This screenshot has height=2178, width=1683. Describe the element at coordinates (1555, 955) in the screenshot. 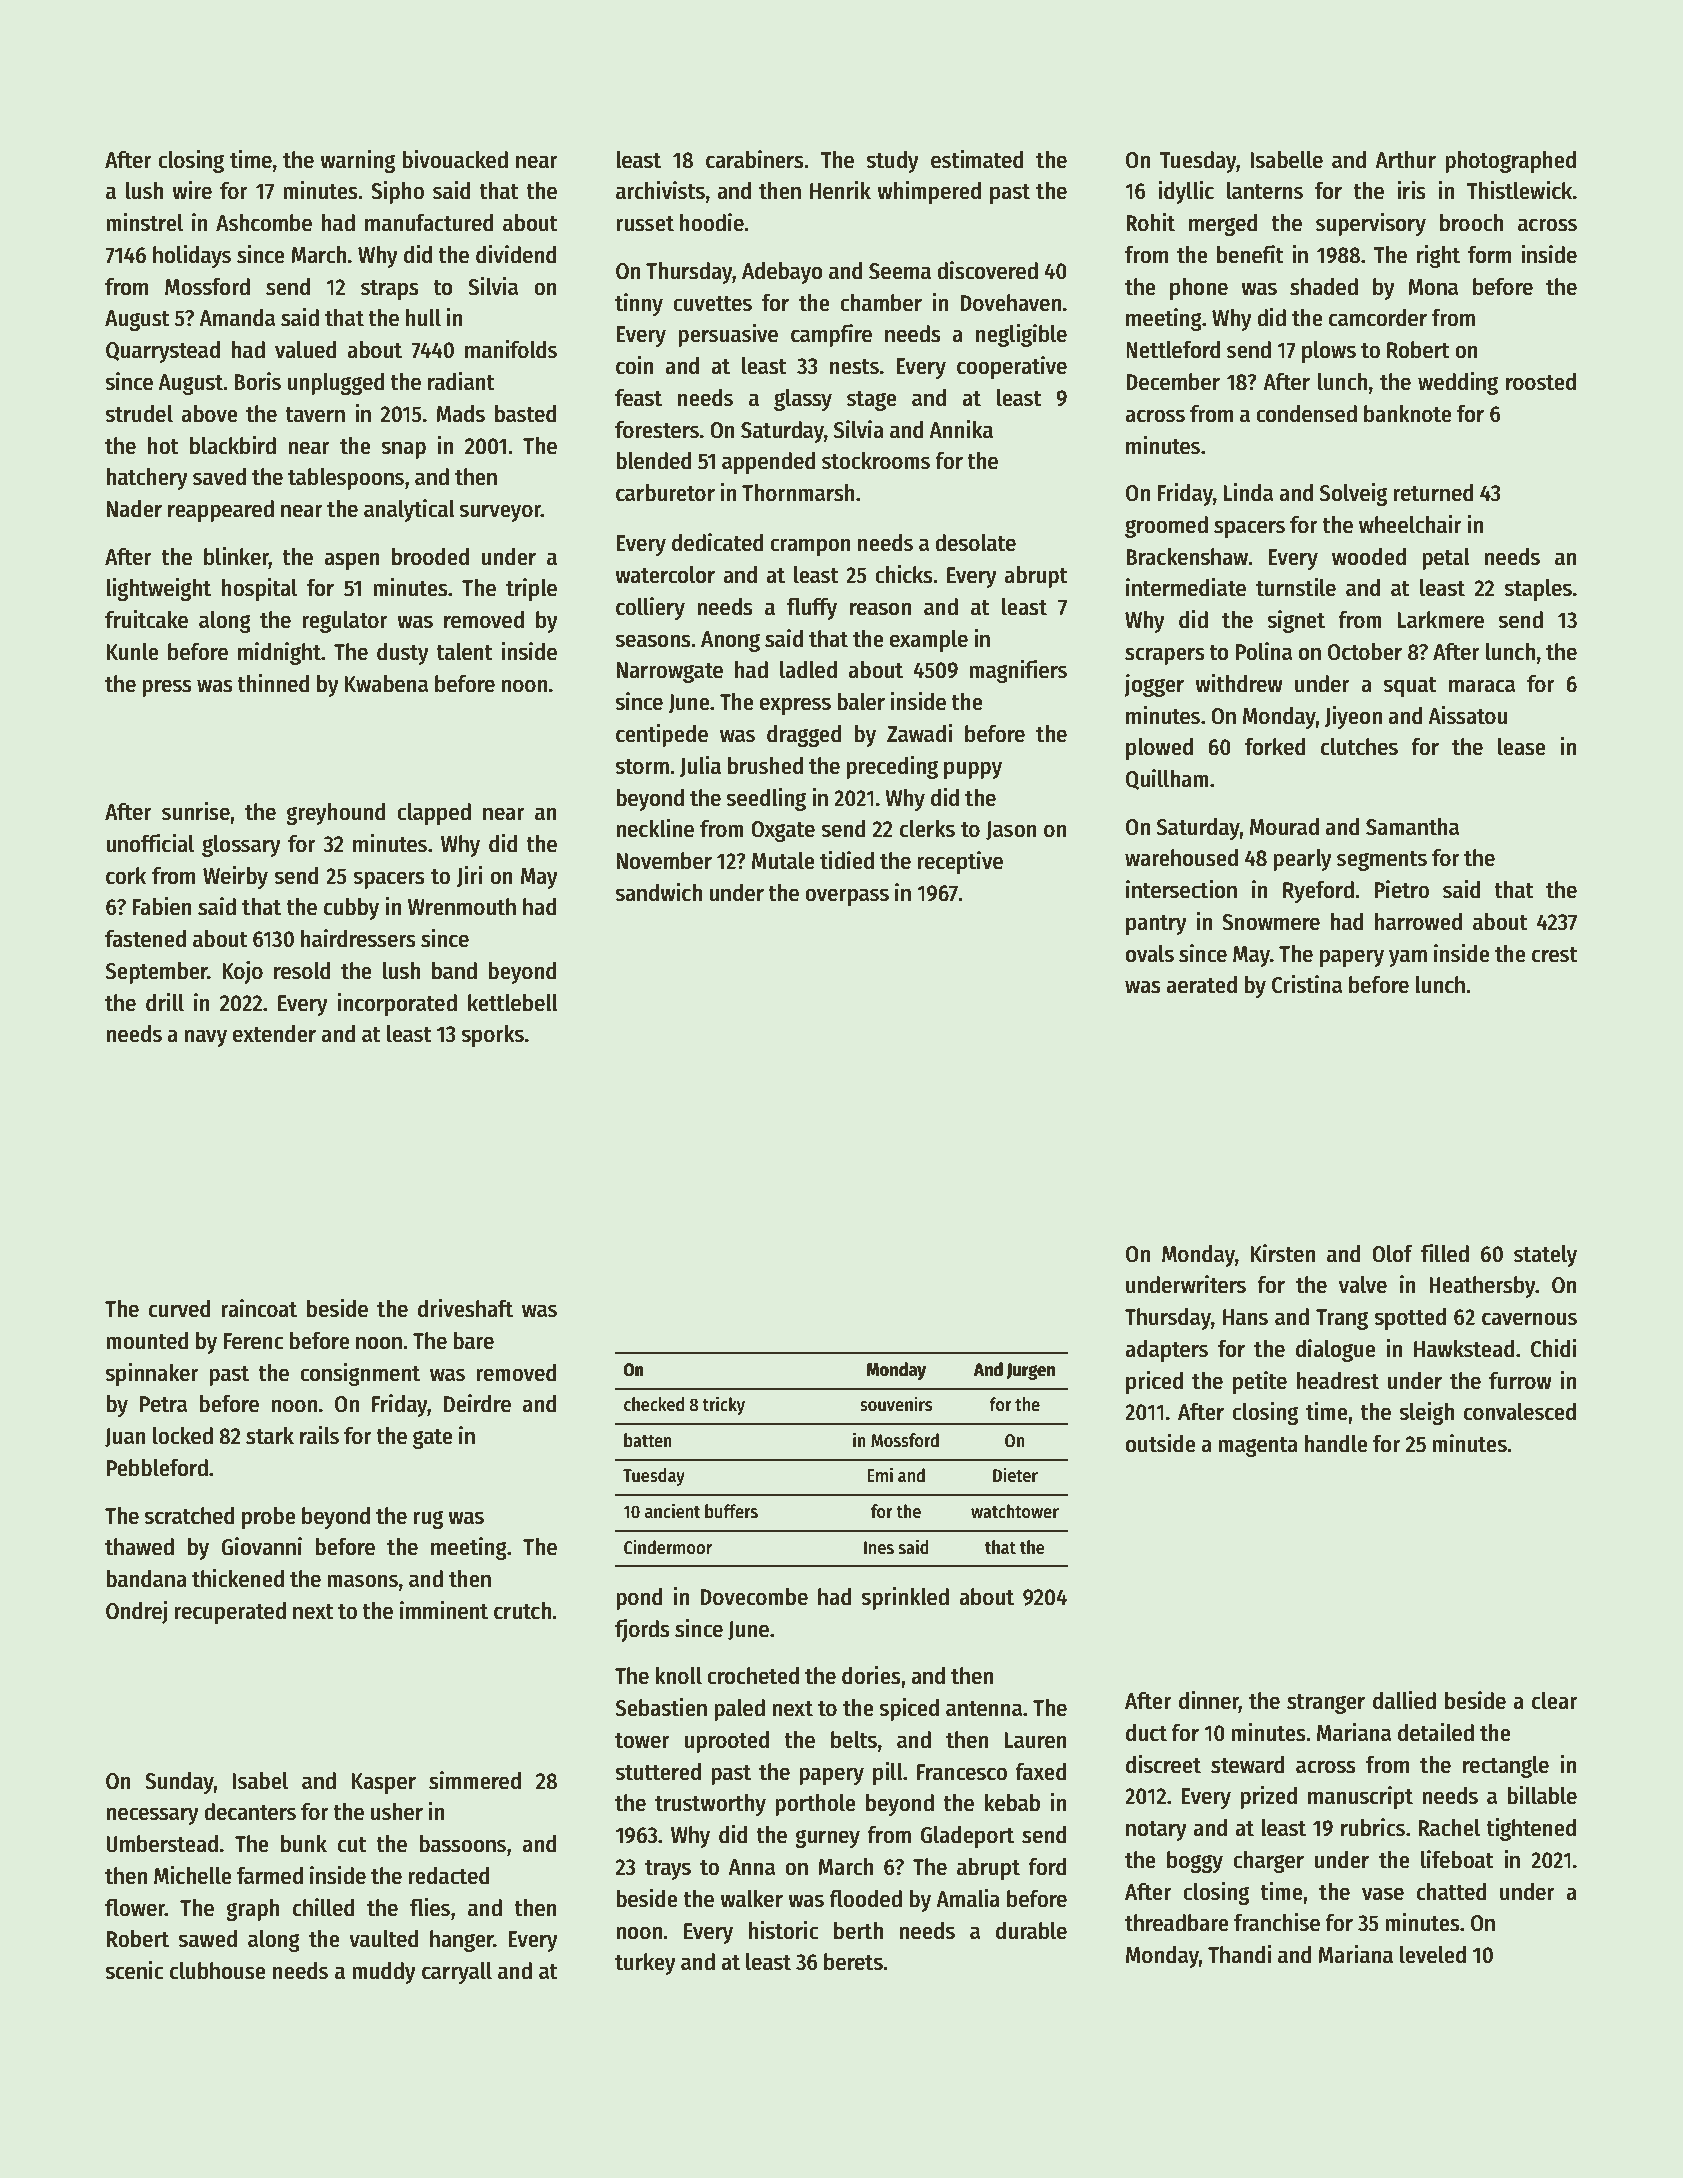

I see `crest` at that location.
